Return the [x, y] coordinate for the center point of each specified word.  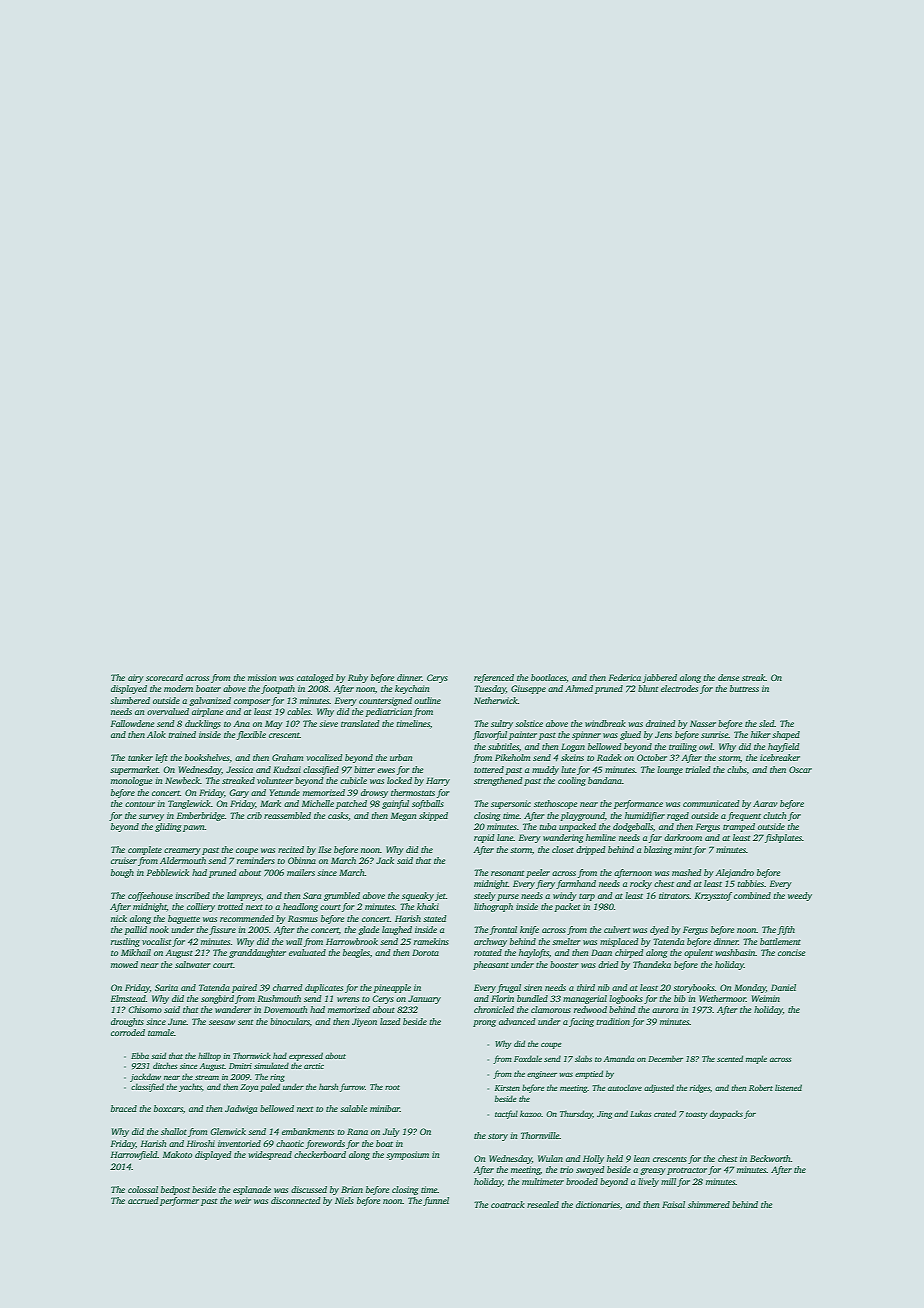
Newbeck [182, 780]
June [177, 1021]
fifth [786, 930]
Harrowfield [134, 1155]
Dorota [425, 952]
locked [399, 780]
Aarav [765, 803]
